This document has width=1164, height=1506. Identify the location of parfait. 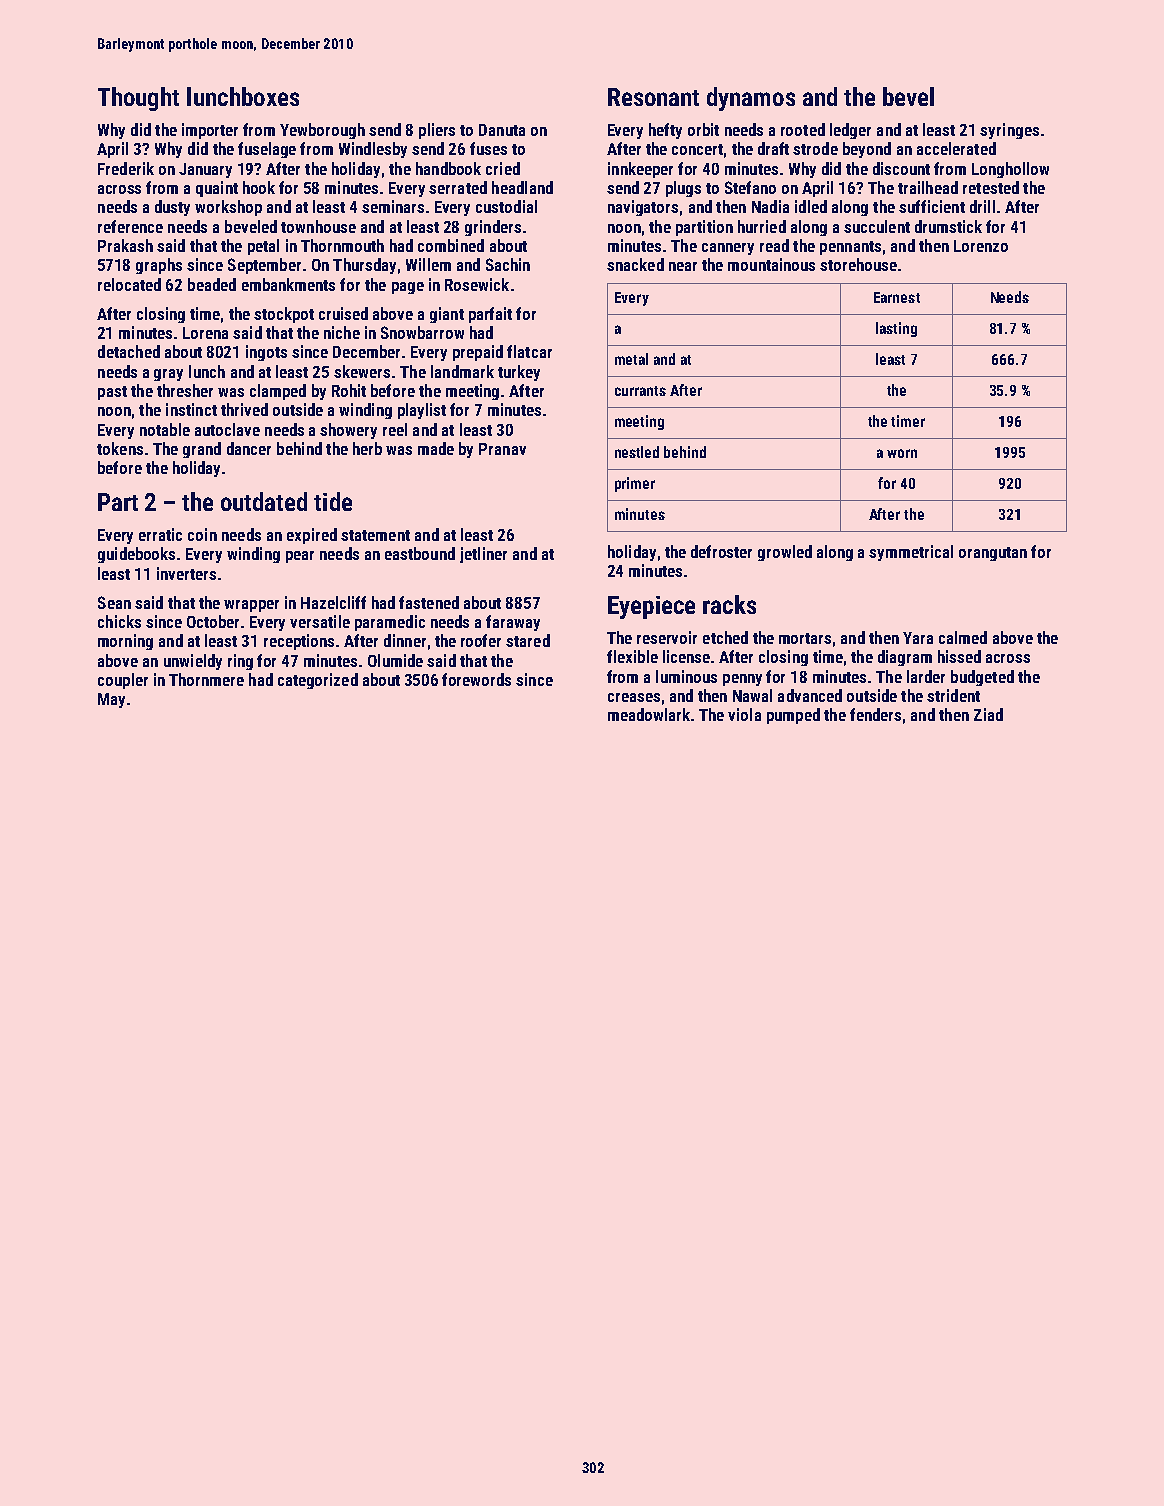
(490, 315).
